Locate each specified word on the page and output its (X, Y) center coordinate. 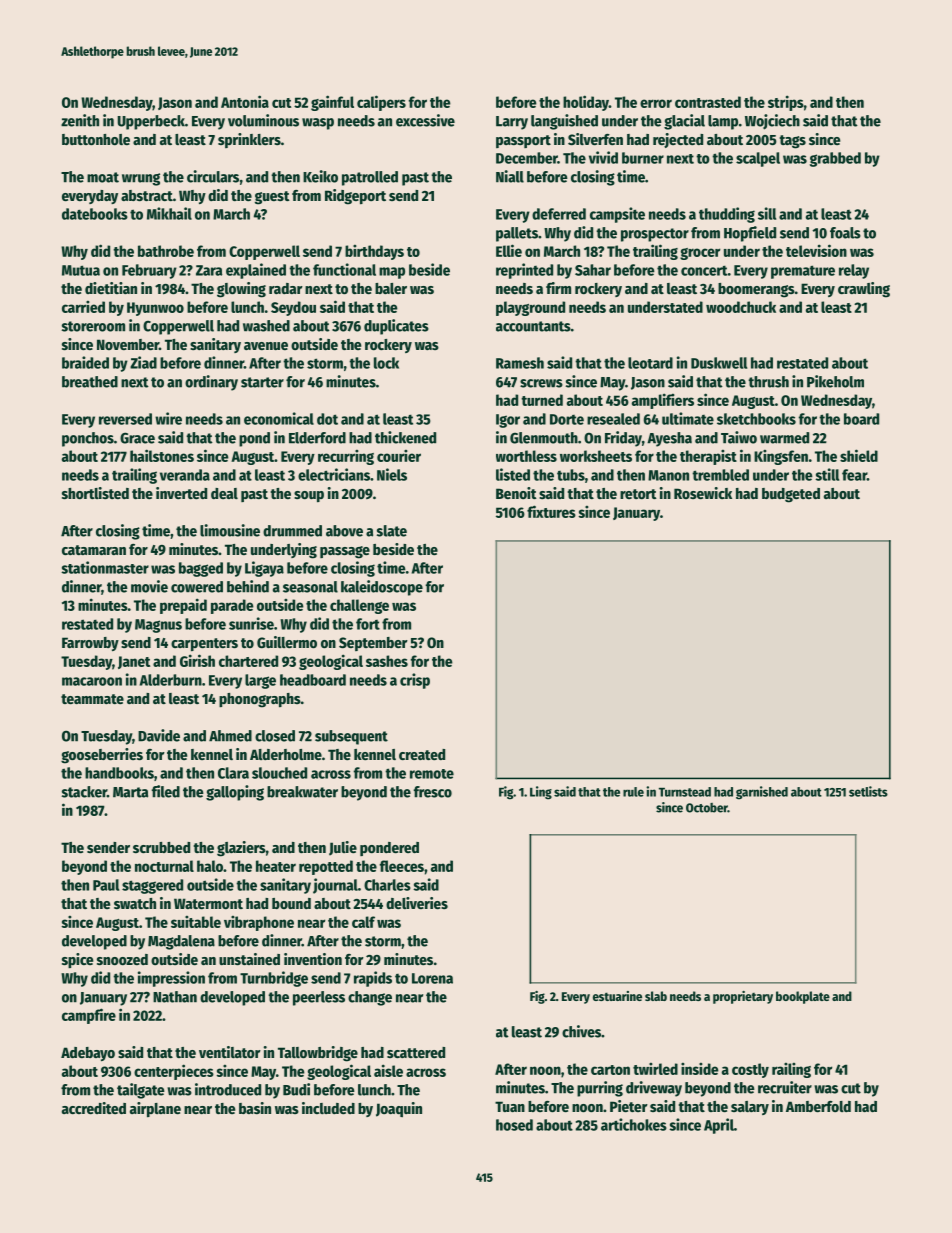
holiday (586, 103)
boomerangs (756, 290)
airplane (155, 1110)
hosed (514, 1125)
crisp (415, 681)
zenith (80, 120)
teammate (92, 699)
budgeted (791, 495)
